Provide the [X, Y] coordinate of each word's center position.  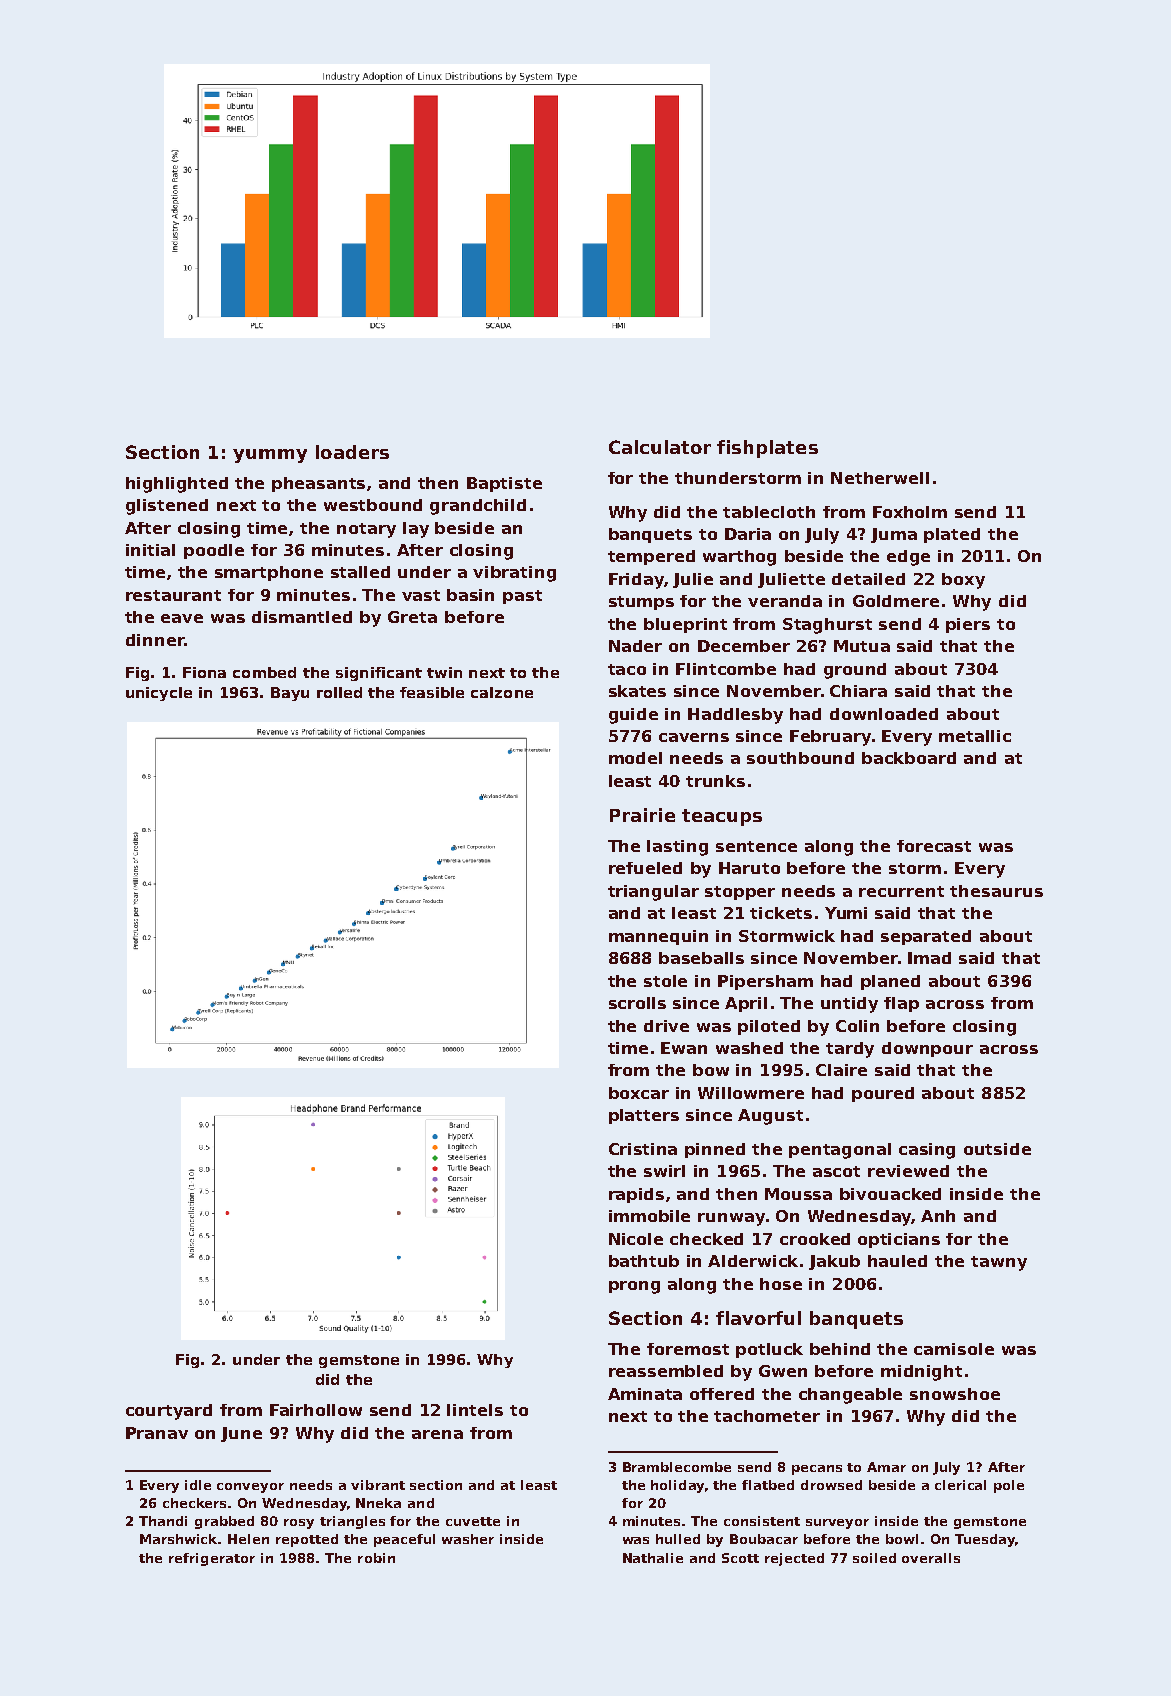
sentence [756, 846]
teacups [722, 817]
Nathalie [653, 1558]
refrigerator [212, 1559]
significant [379, 674]
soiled [874, 1558]
